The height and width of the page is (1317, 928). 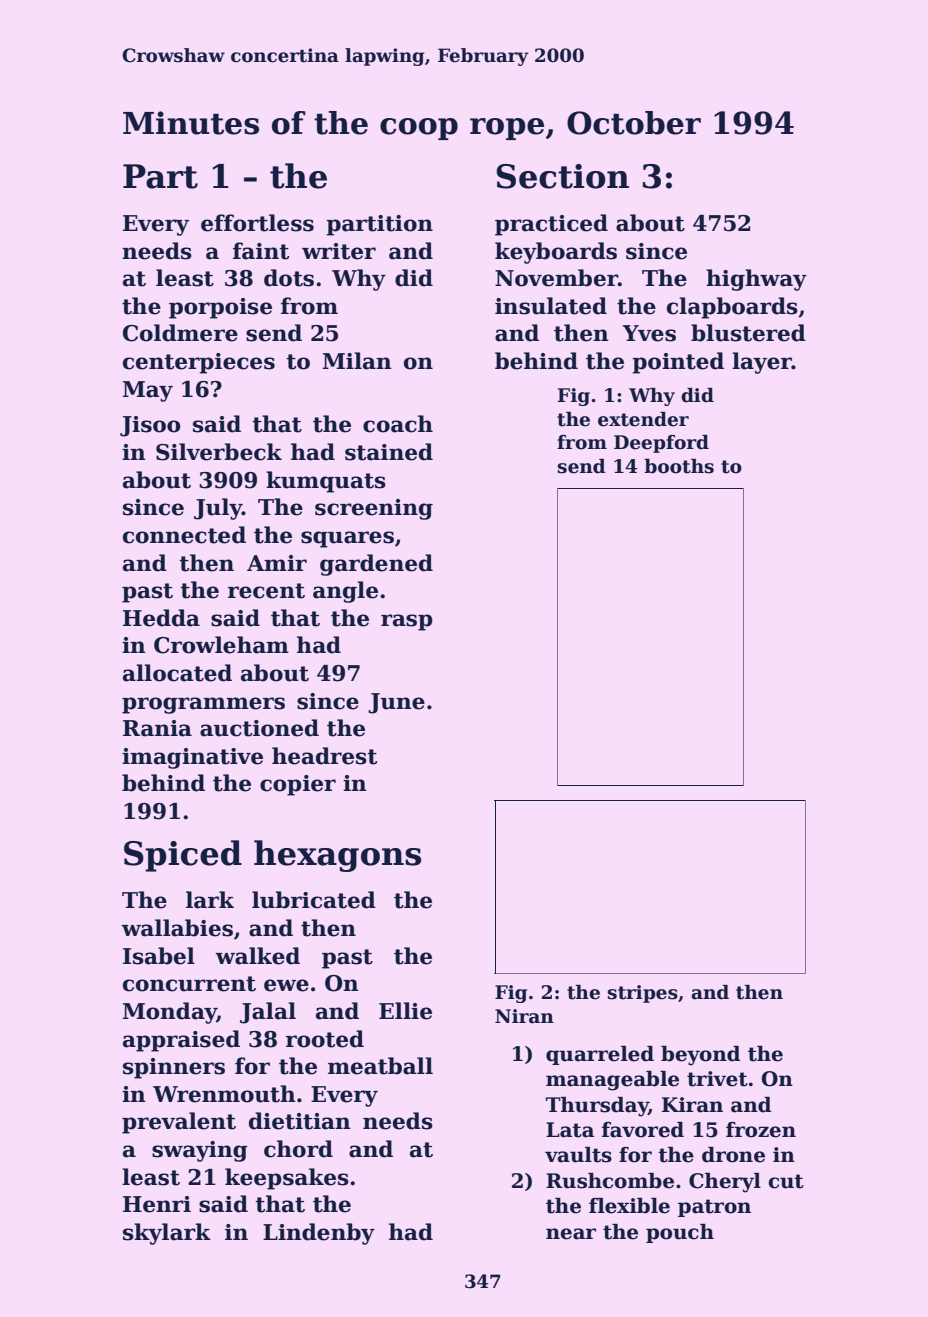 I want to click on booths, so click(x=679, y=466).
